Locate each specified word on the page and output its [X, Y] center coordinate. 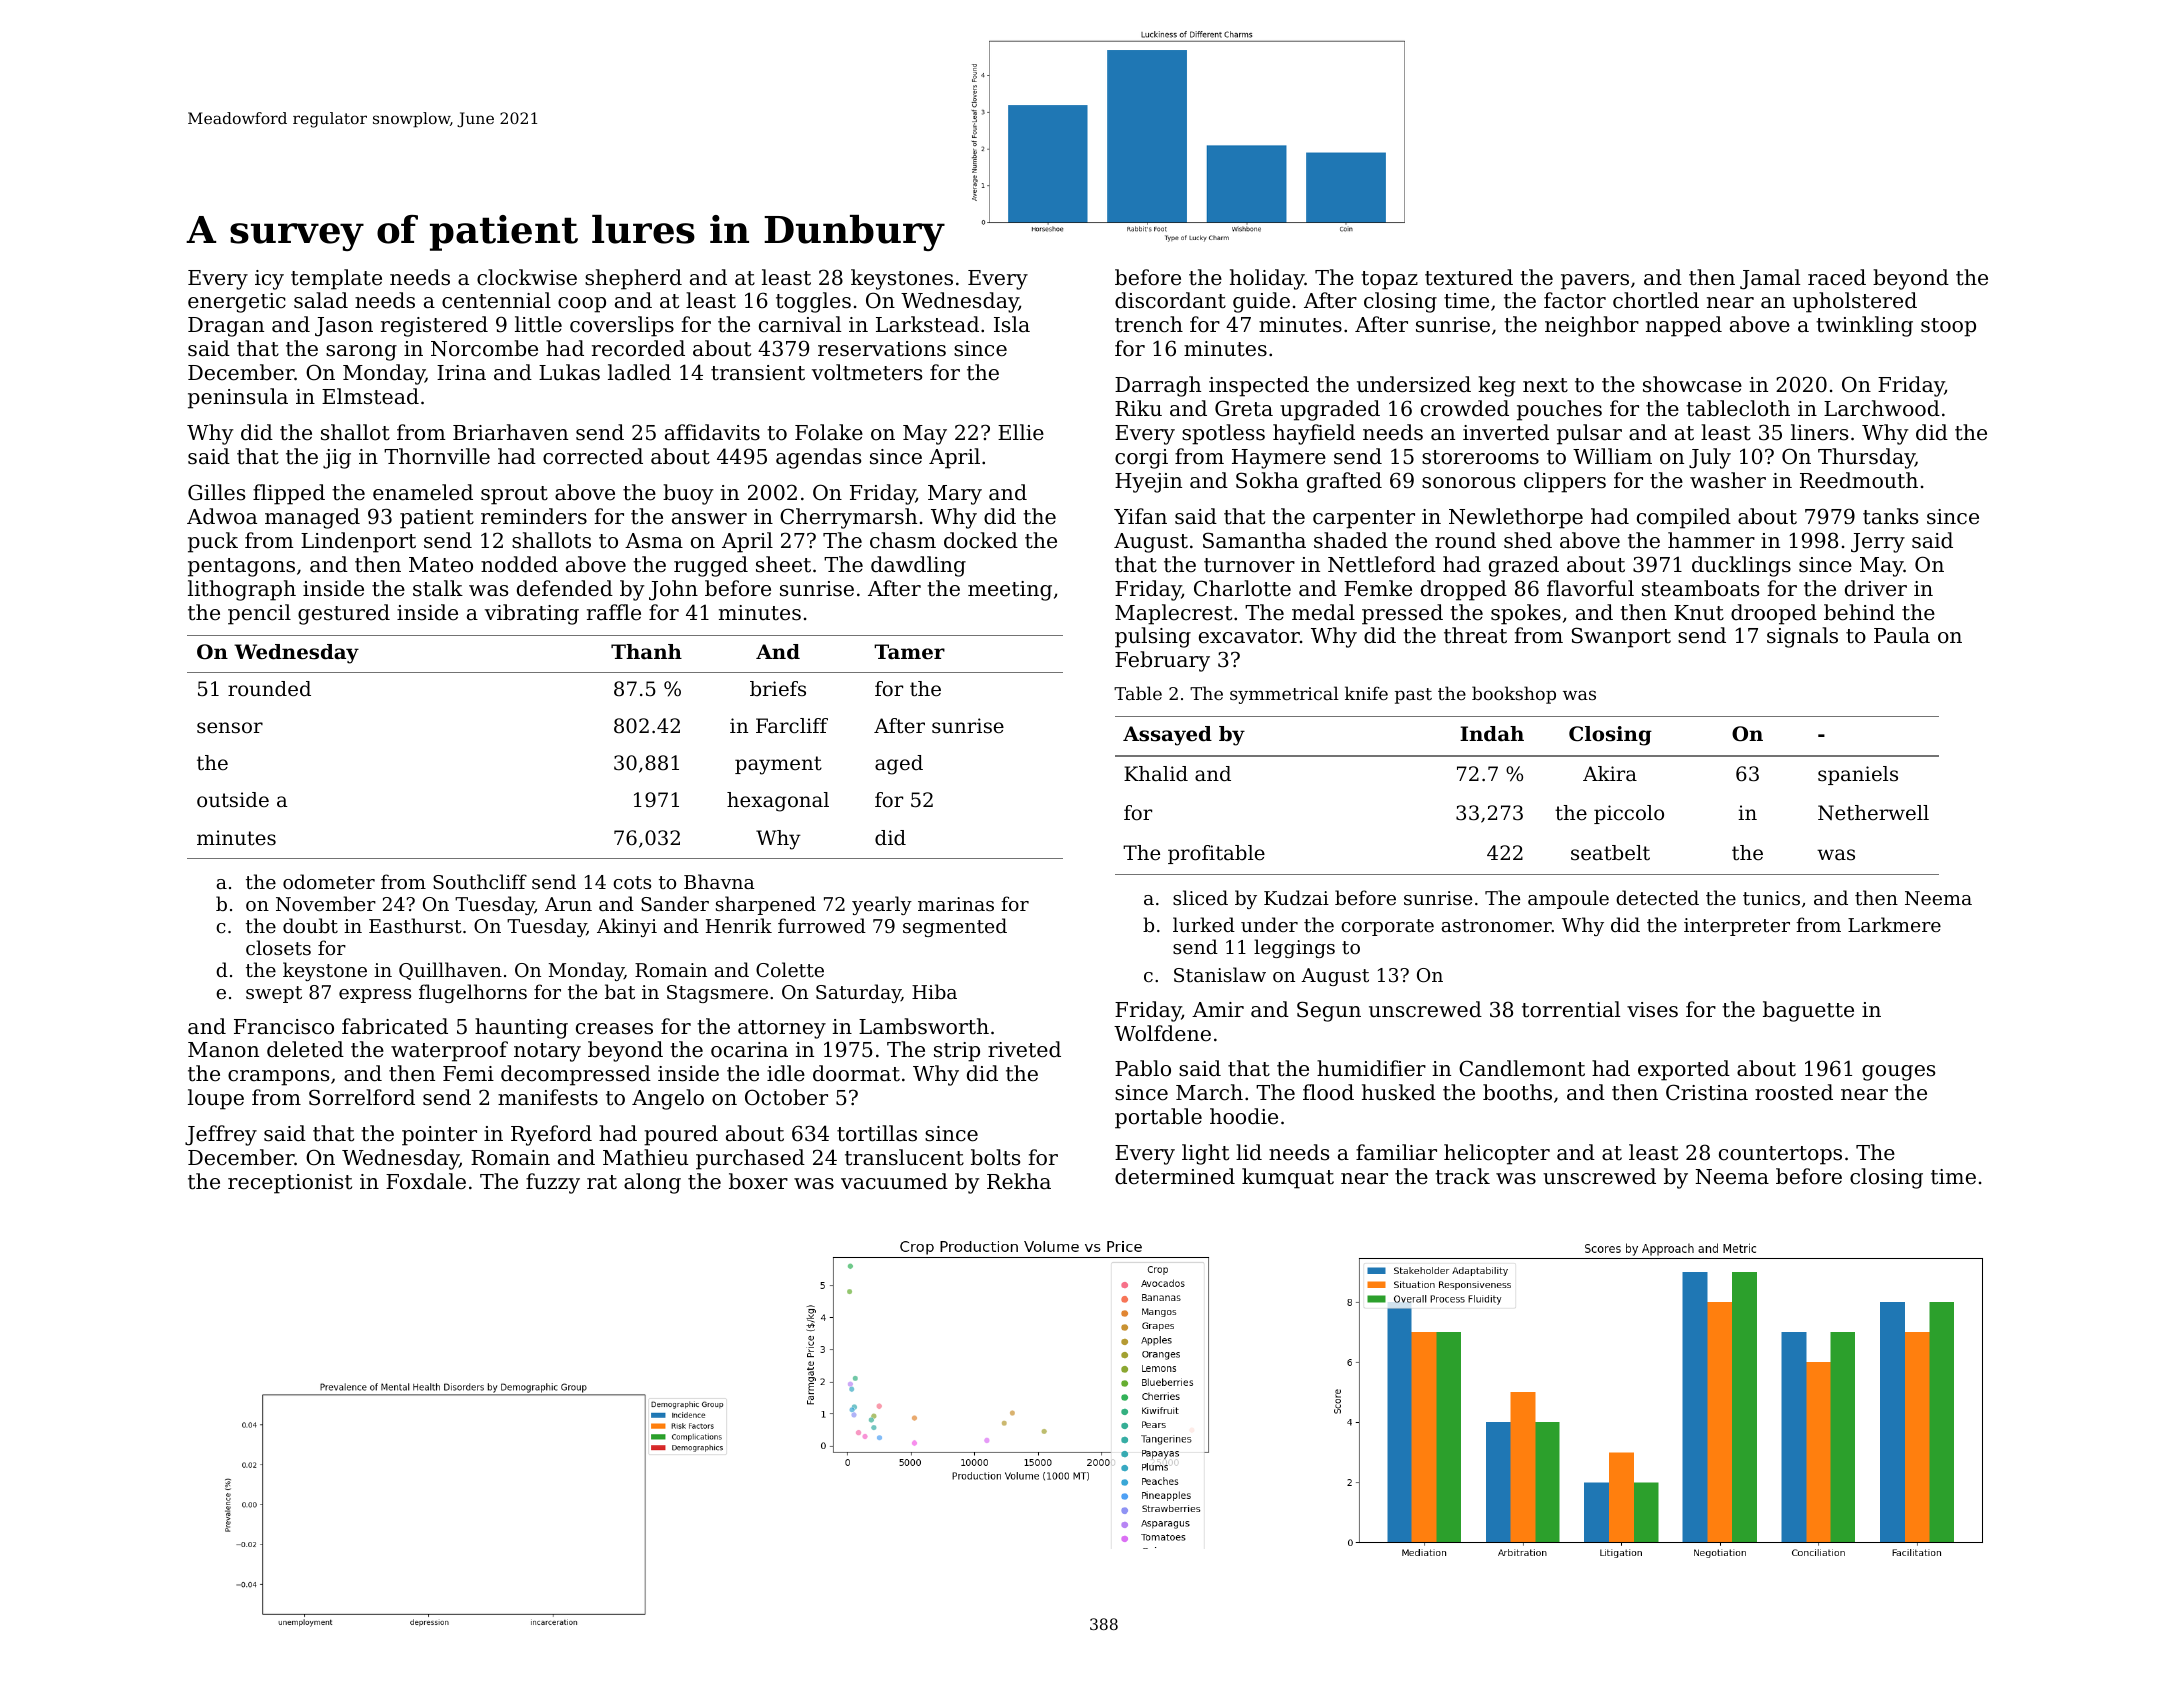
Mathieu [646, 1157]
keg [1496, 386]
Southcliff [480, 881]
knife [1366, 693]
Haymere [1279, 459]
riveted [1024, 1049]
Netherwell [1873, 813]
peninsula [238, 398]
